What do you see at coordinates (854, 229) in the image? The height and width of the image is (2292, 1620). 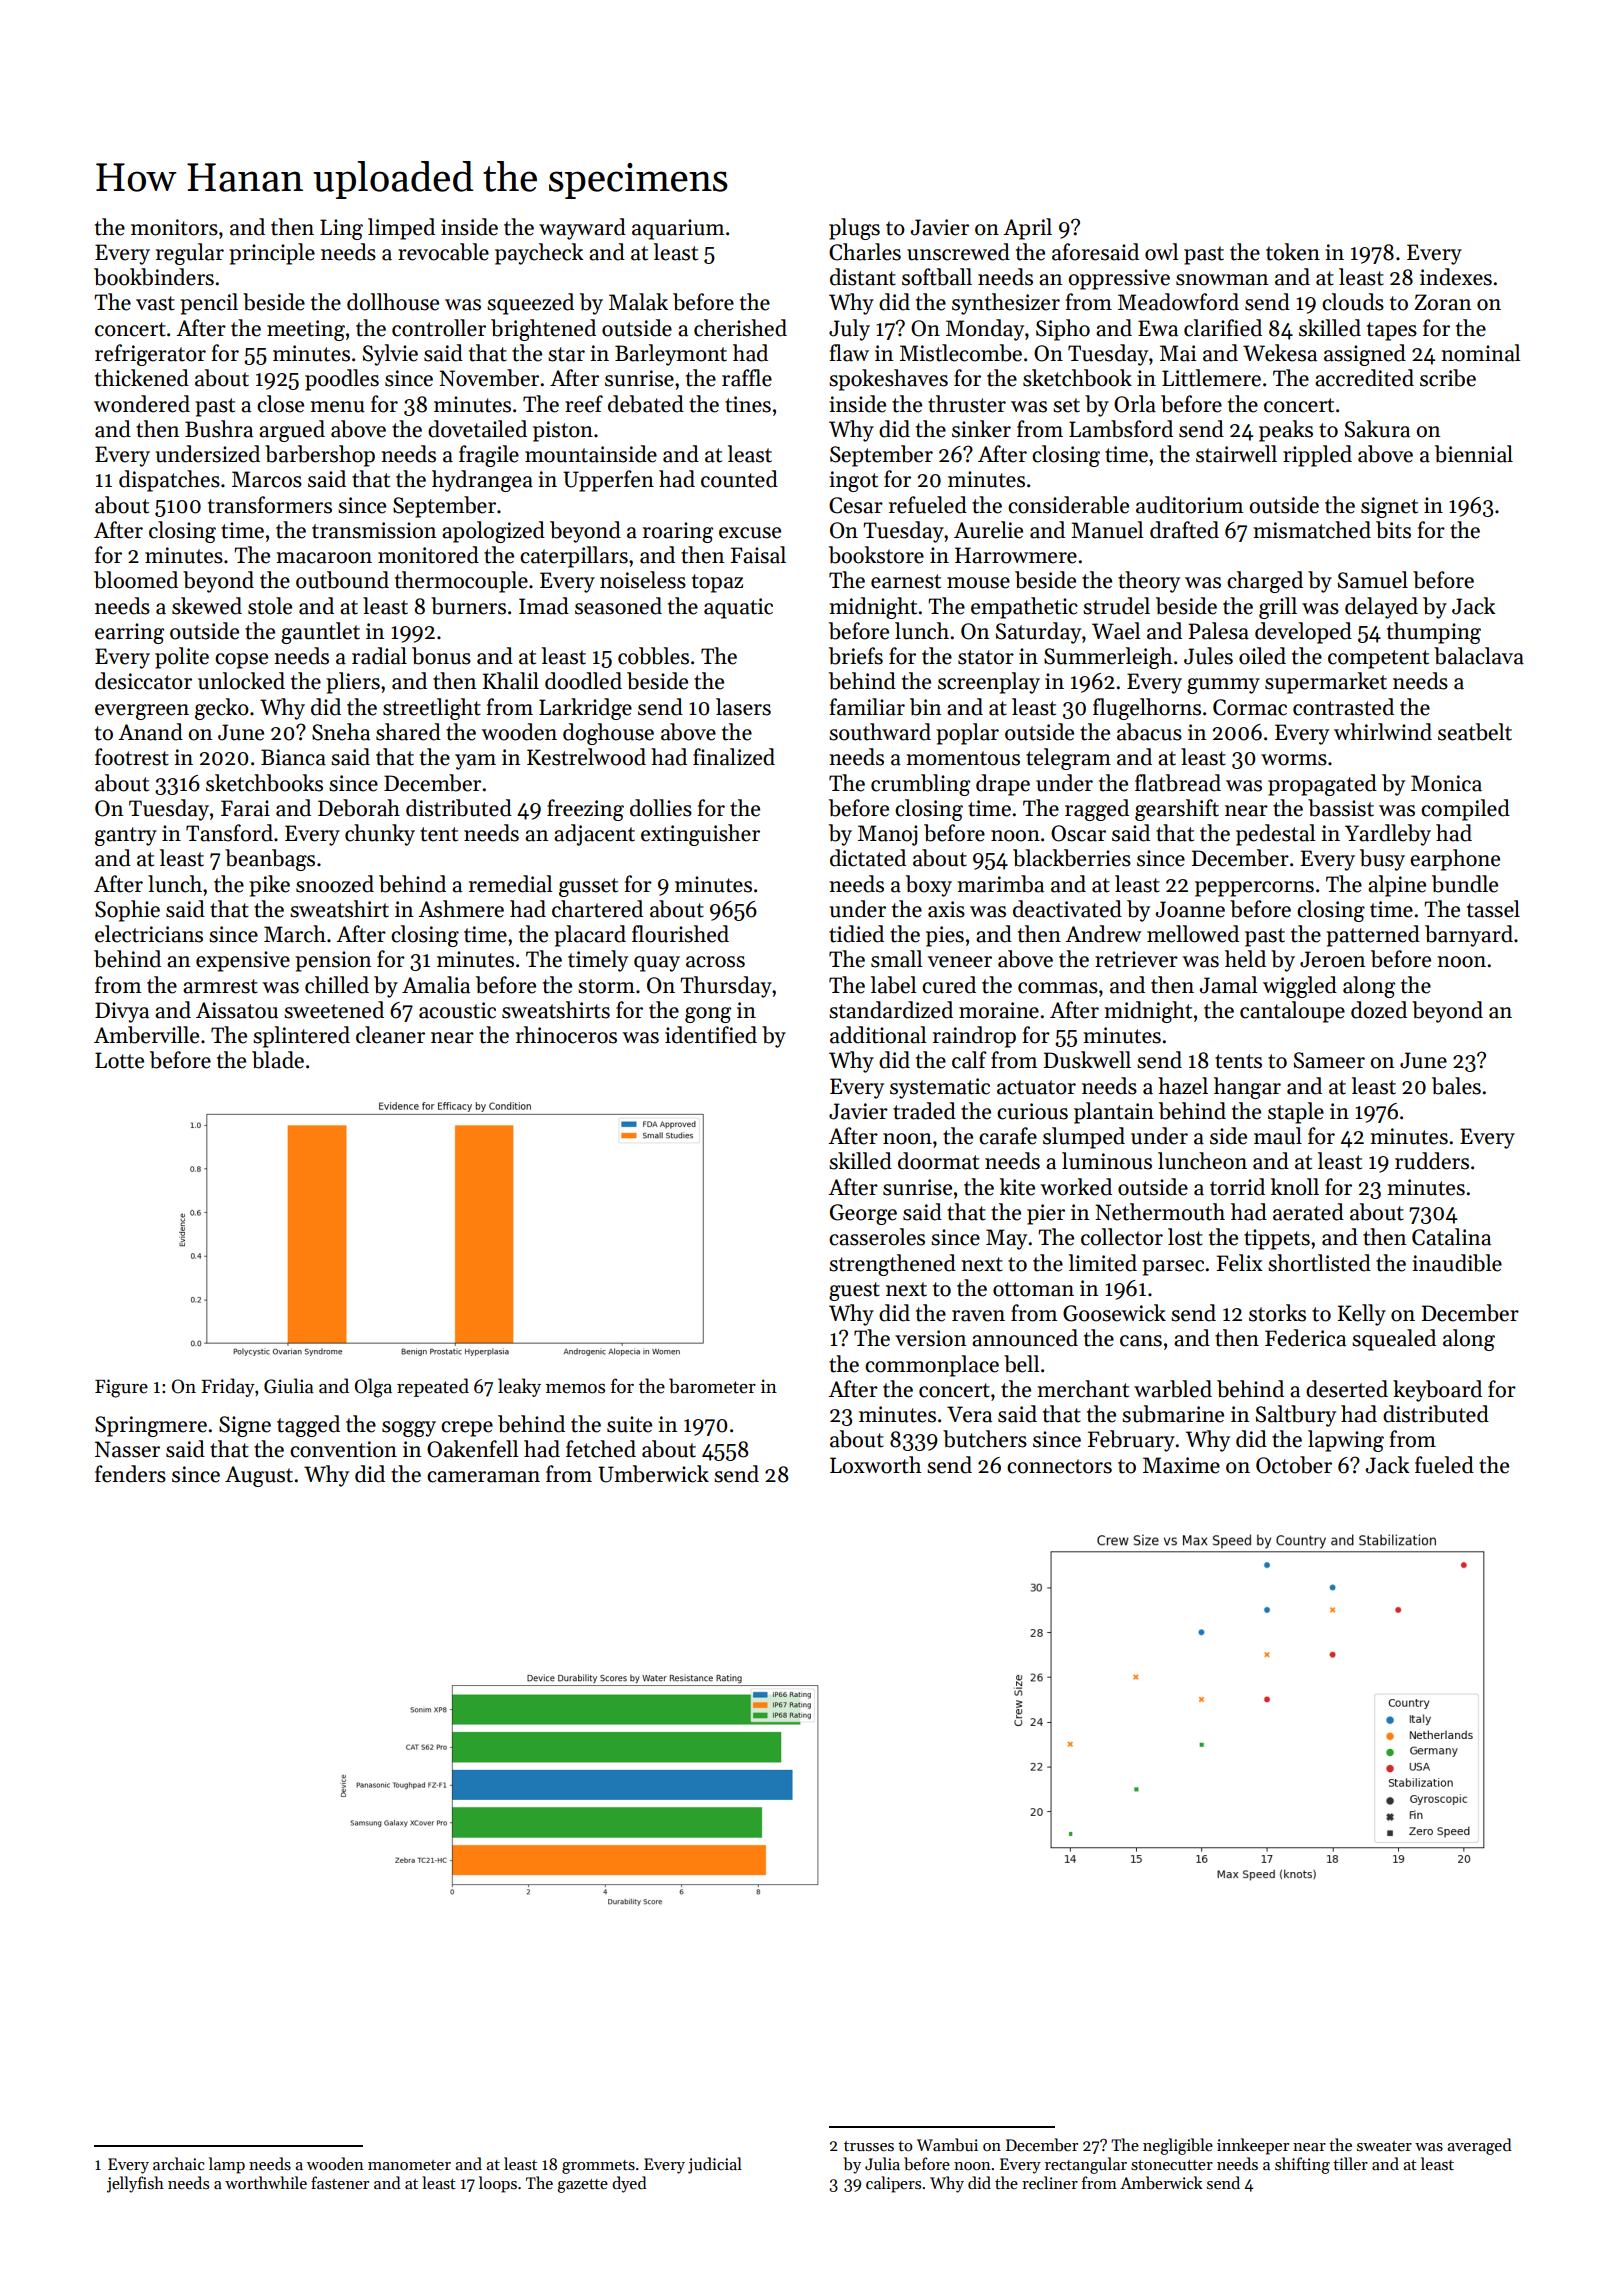 I see `plugs` at bounding box center [854, 229].
